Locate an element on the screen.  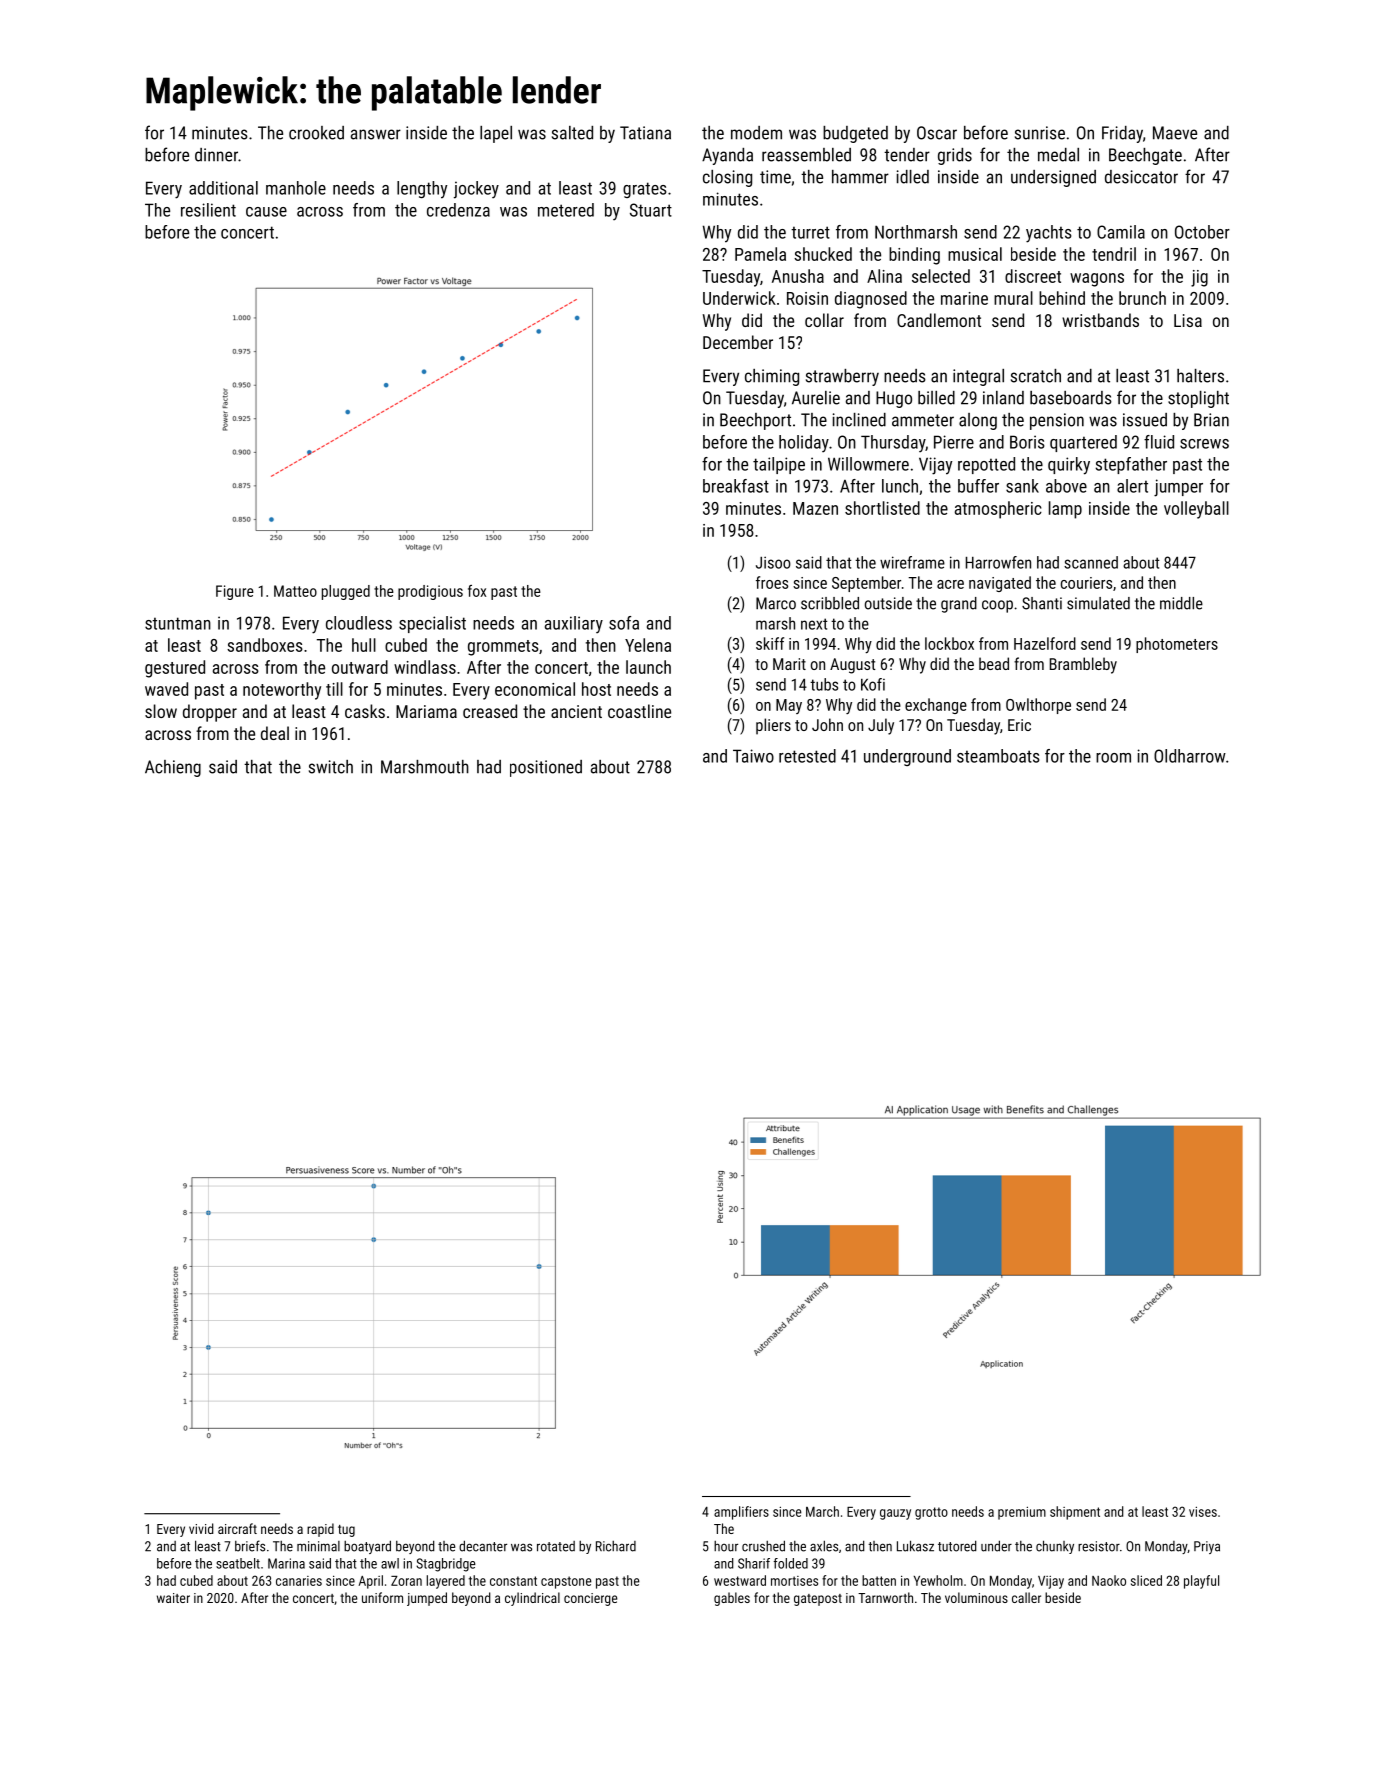
room is located at coordinates (1113, 758).
